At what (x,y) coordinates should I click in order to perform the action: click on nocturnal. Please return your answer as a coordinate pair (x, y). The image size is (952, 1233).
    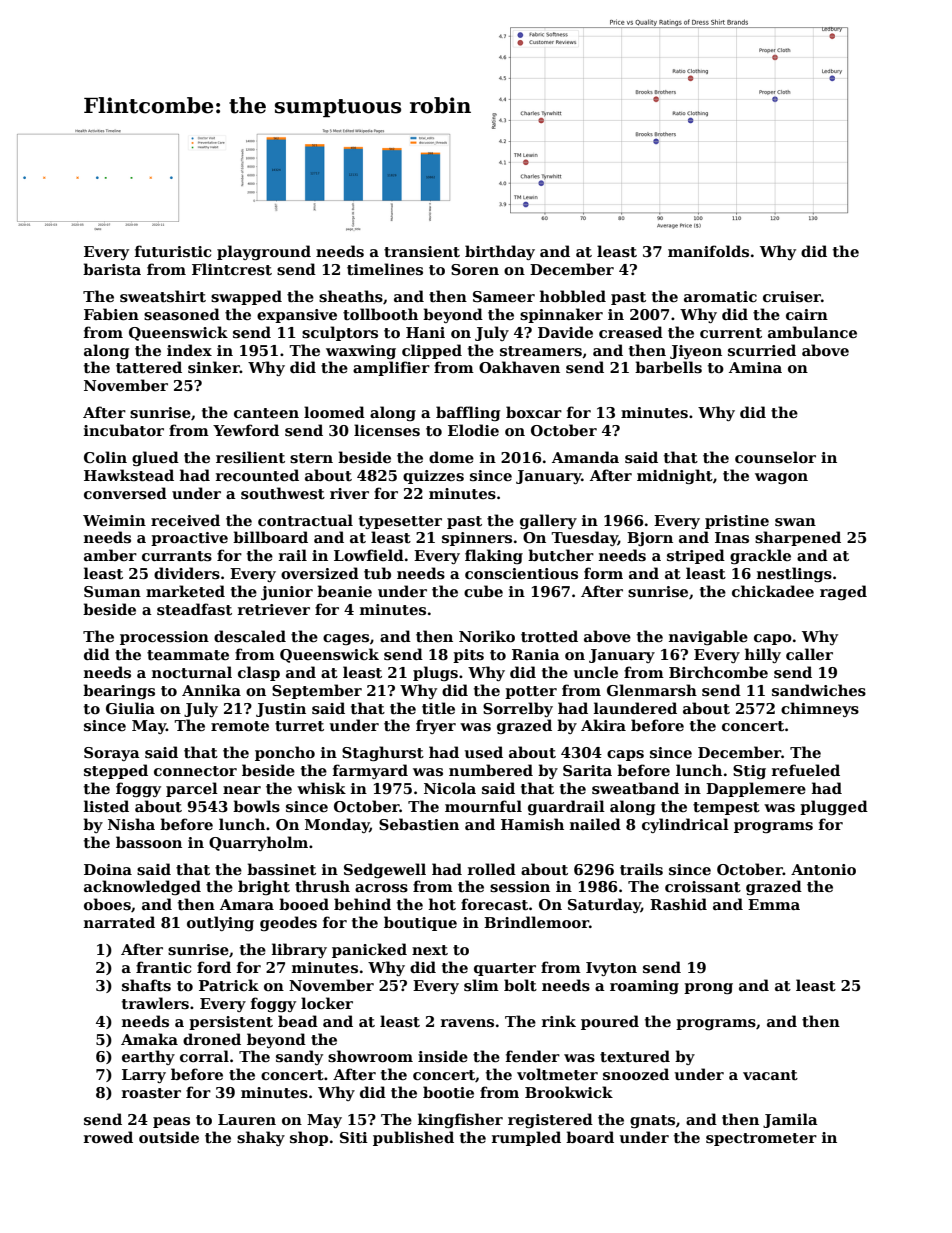
    Looking at the image, I should click on (192, 672).
